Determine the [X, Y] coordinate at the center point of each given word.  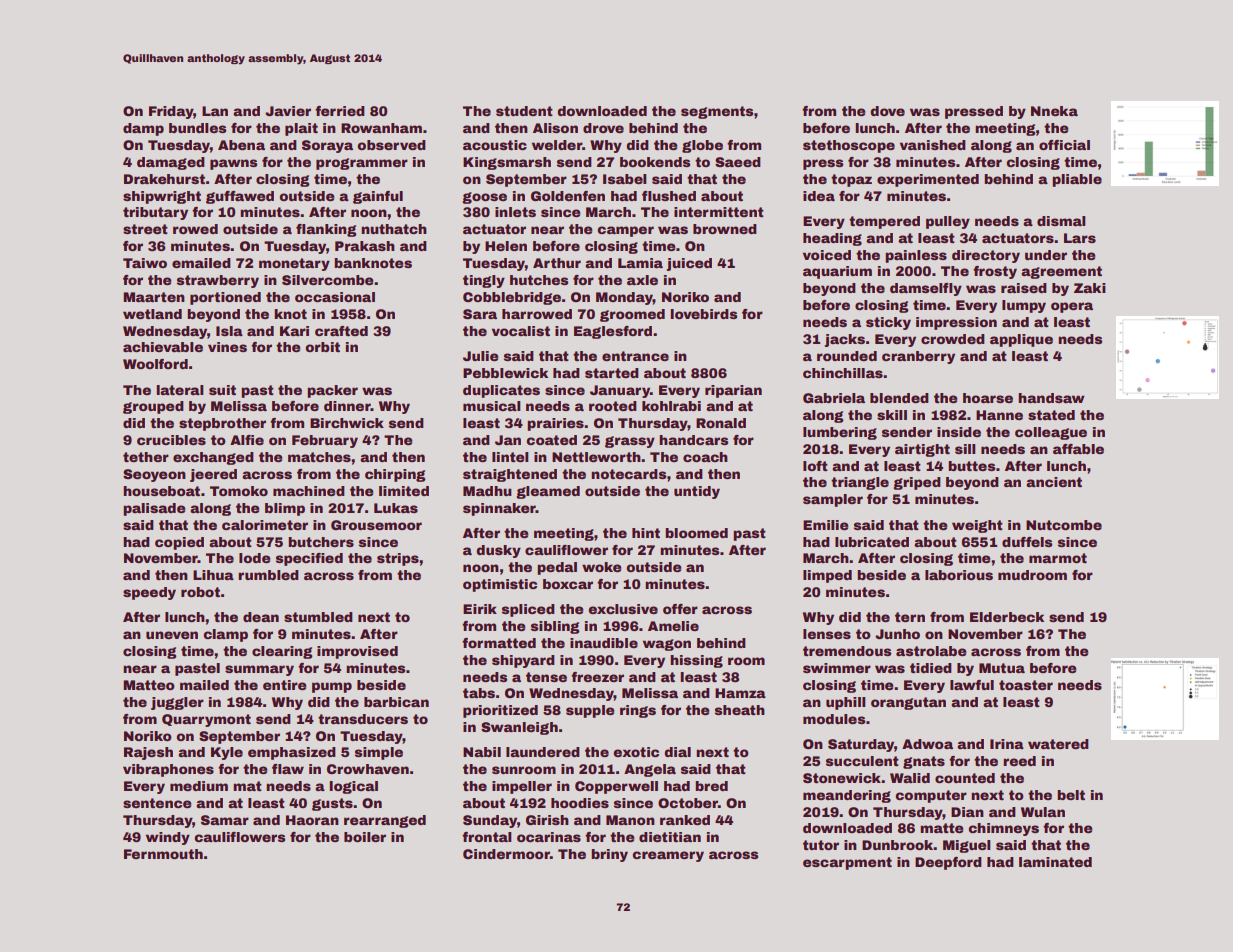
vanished [933, 145]
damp [143, 129]
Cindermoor [506, 854]
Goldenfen [568, 196]
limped [827, 576]
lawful [972, 685]
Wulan [1043, 812]
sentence [157, 803]
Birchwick [347, 423]
